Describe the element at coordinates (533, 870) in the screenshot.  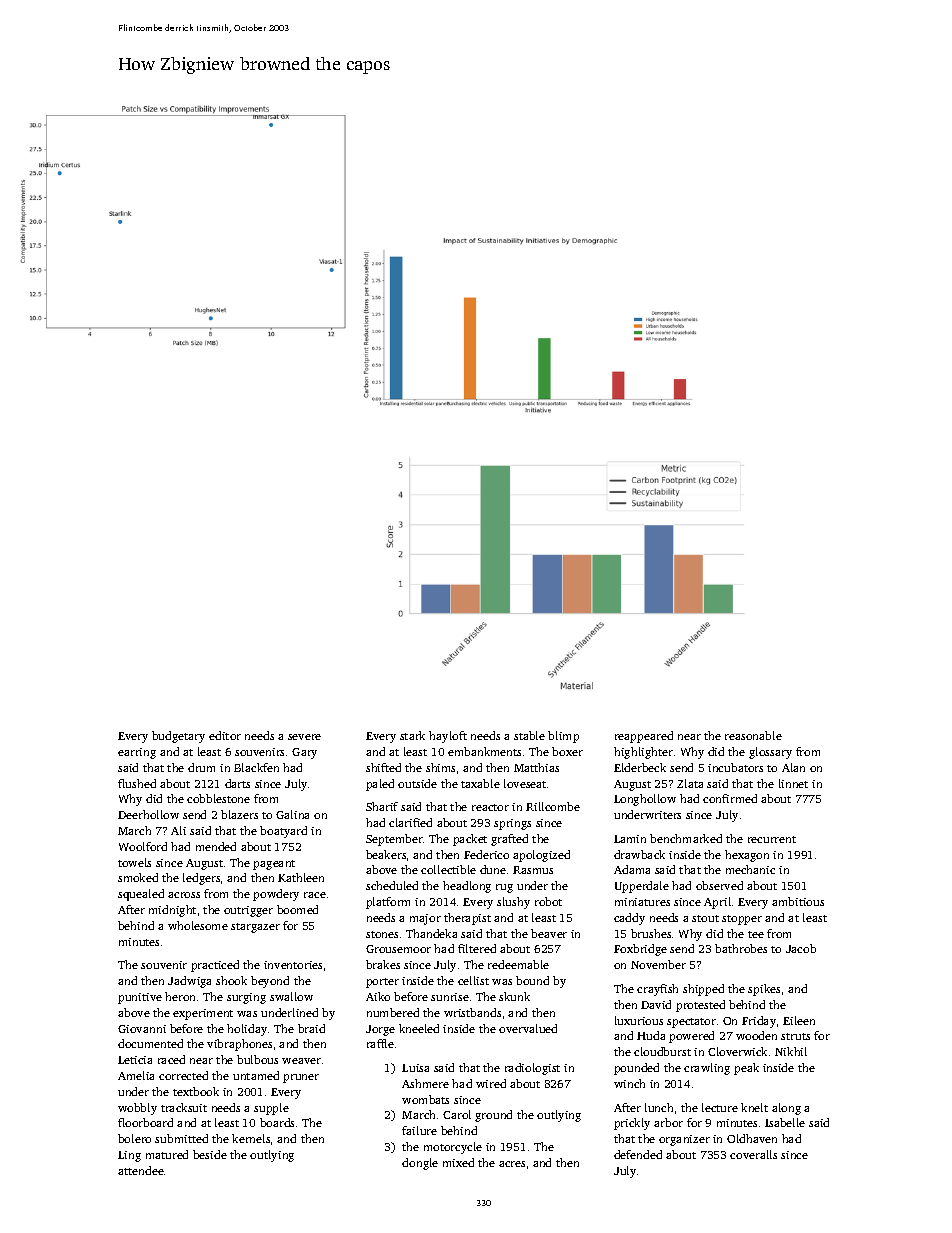
I see `Rasmus` at that location.
